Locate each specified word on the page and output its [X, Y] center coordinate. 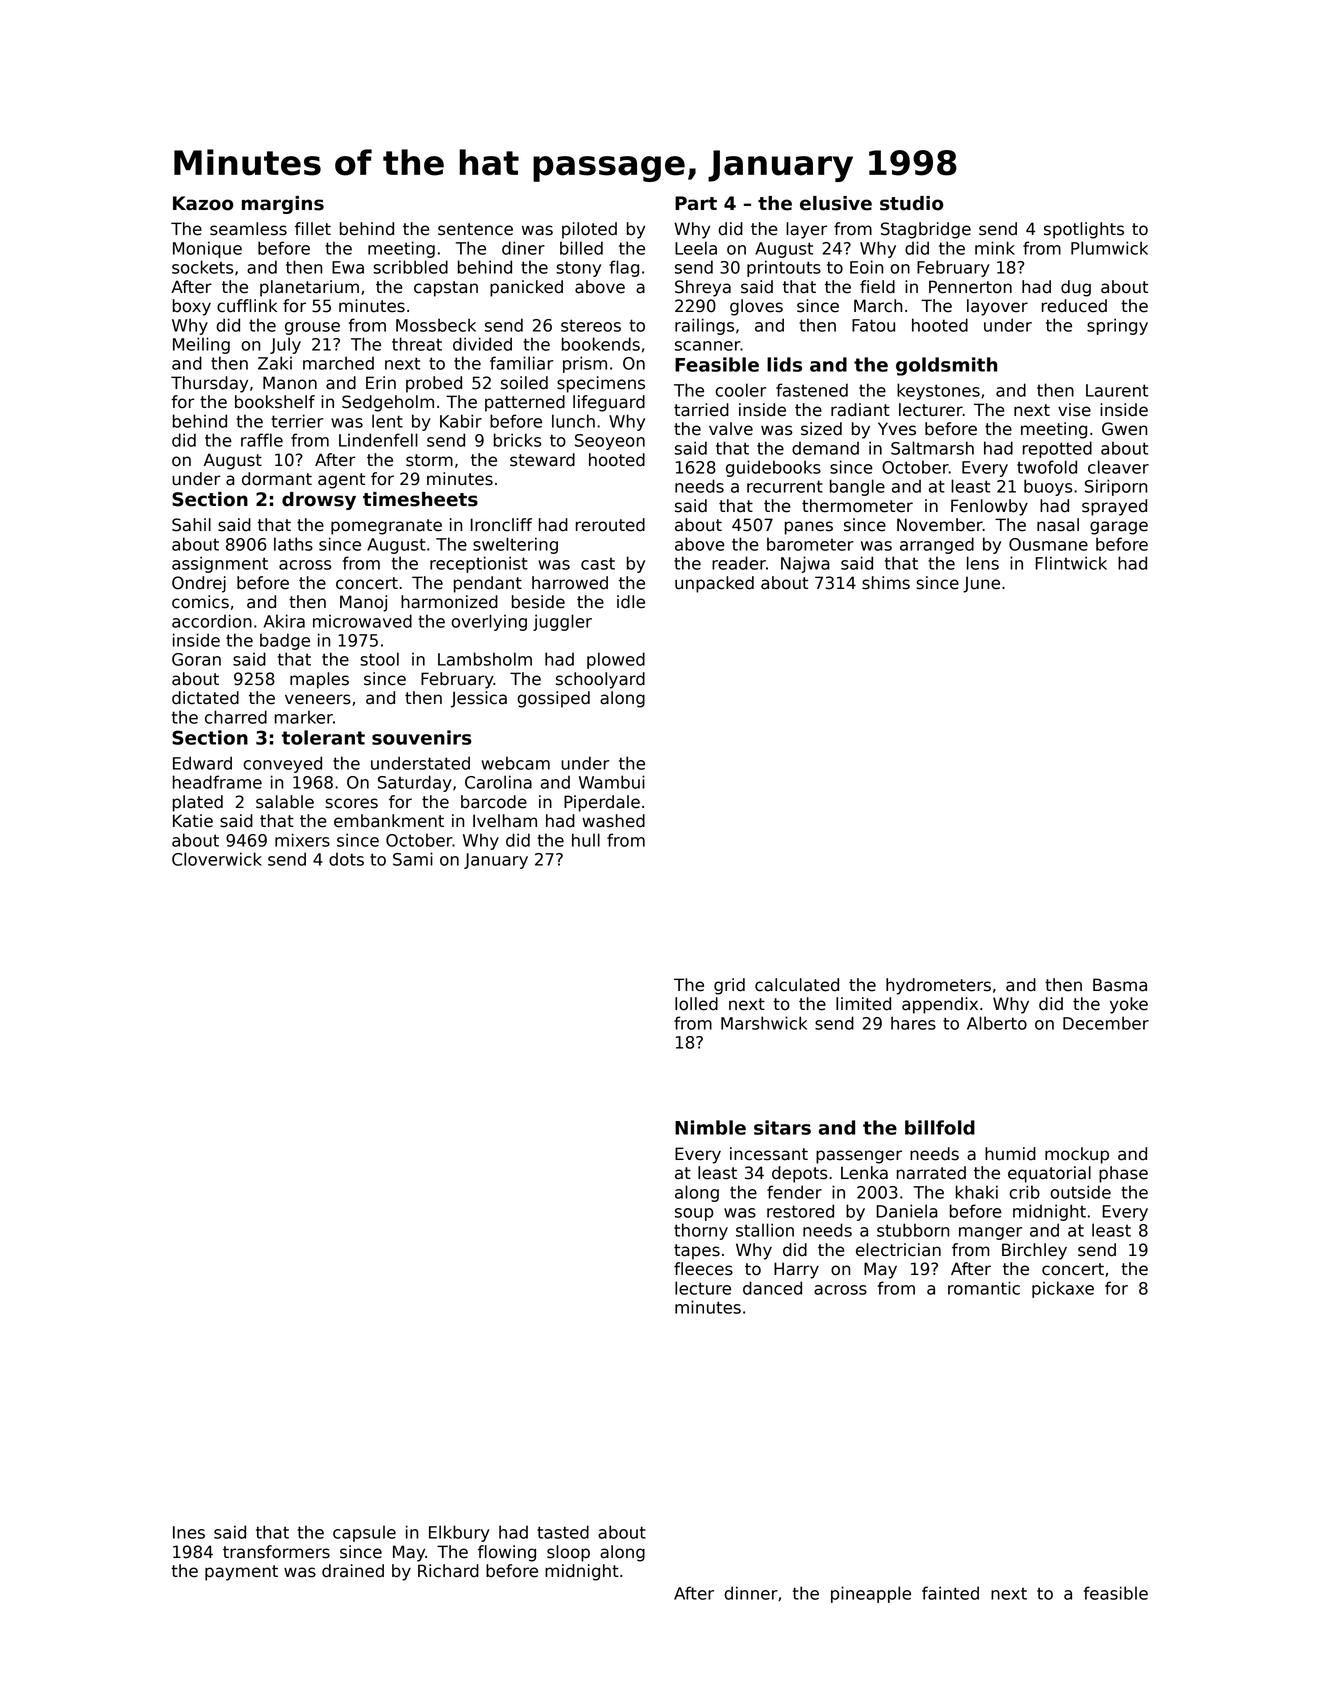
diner [523, 248]
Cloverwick [217, 859]
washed [613, 821]
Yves [897, 429]
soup [694, 1214]
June [981, 584]
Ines [189, 1532]
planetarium [309, 288]
